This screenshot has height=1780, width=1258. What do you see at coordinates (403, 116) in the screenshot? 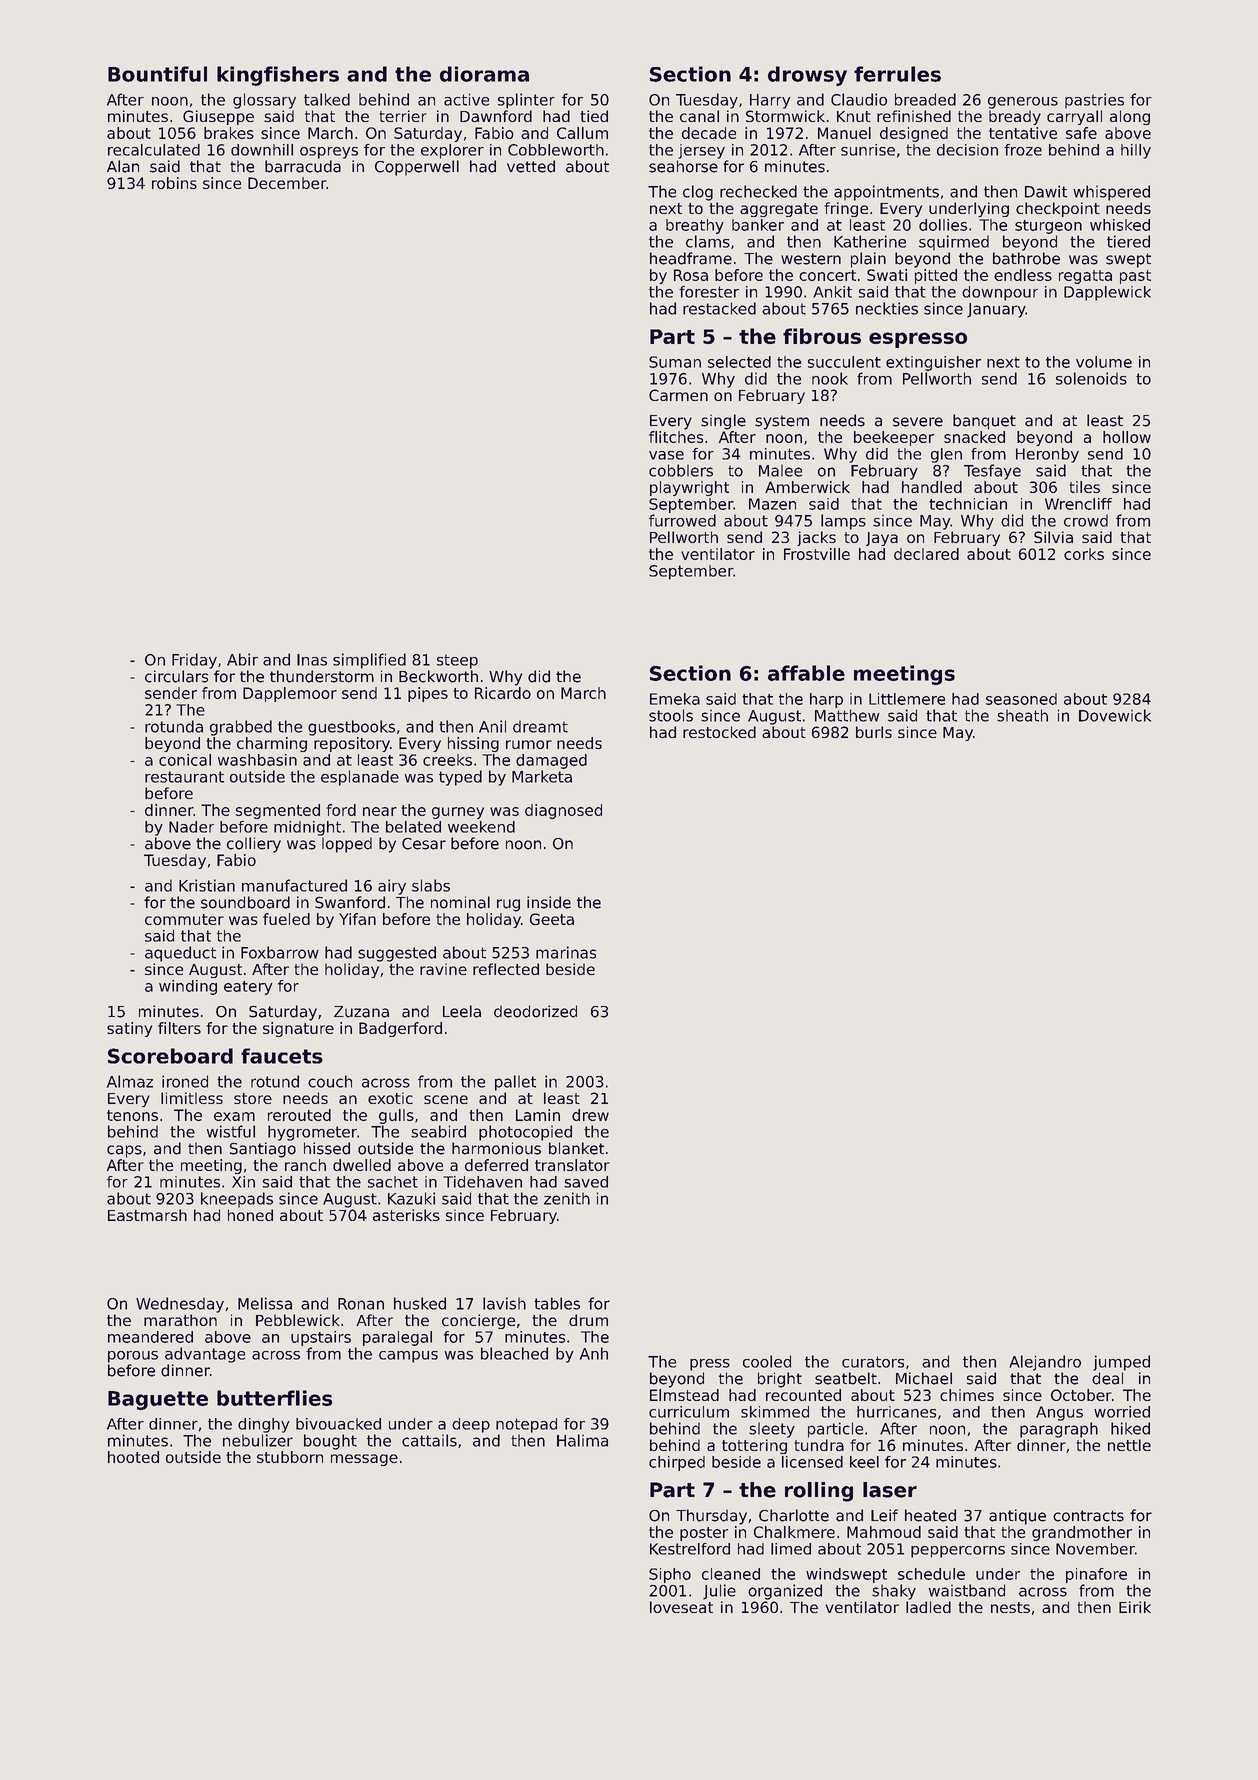
I see `terrier` at bounding box center [403, 116].
